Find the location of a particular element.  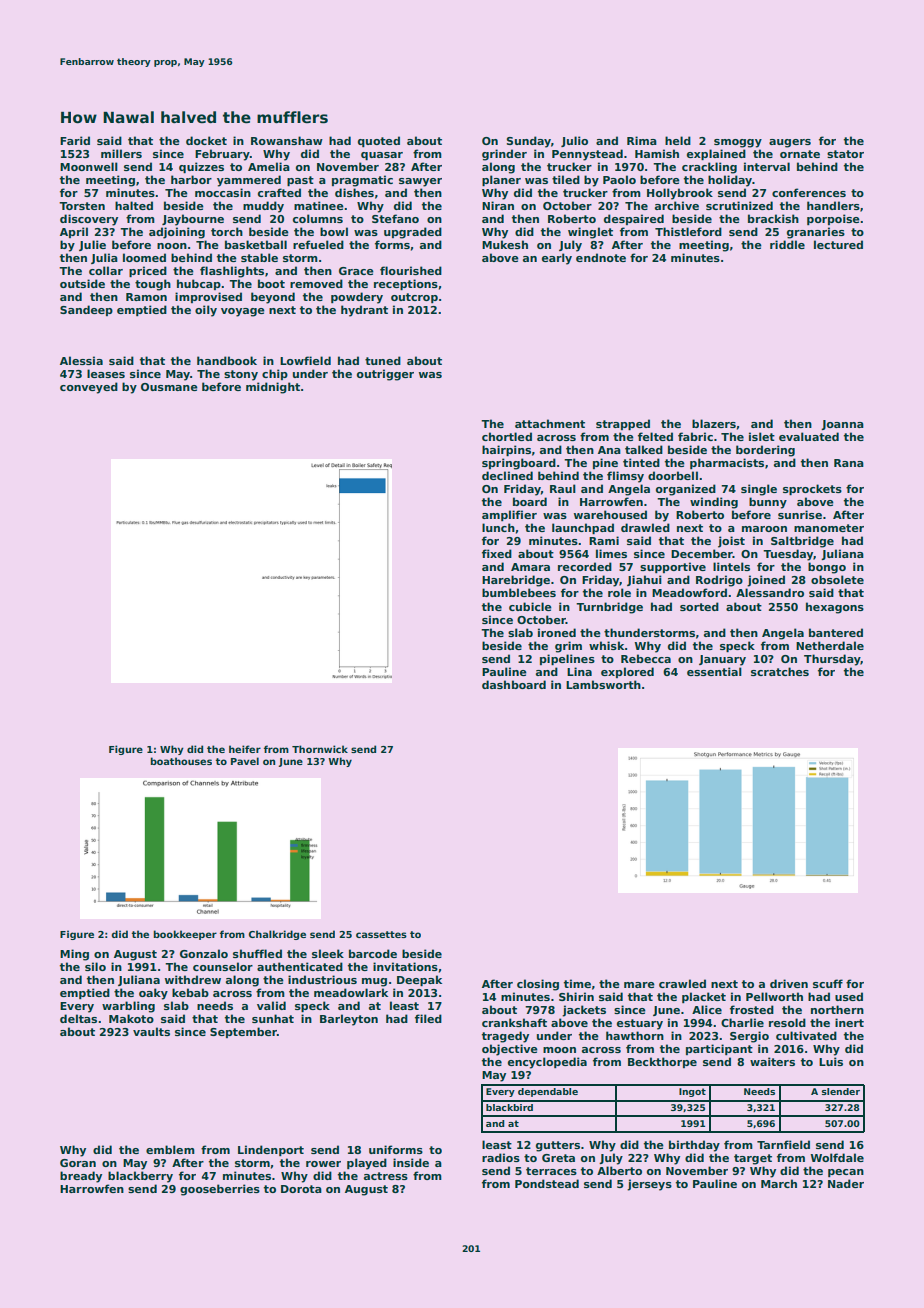

brackish is located at coordinates (773, 218).
